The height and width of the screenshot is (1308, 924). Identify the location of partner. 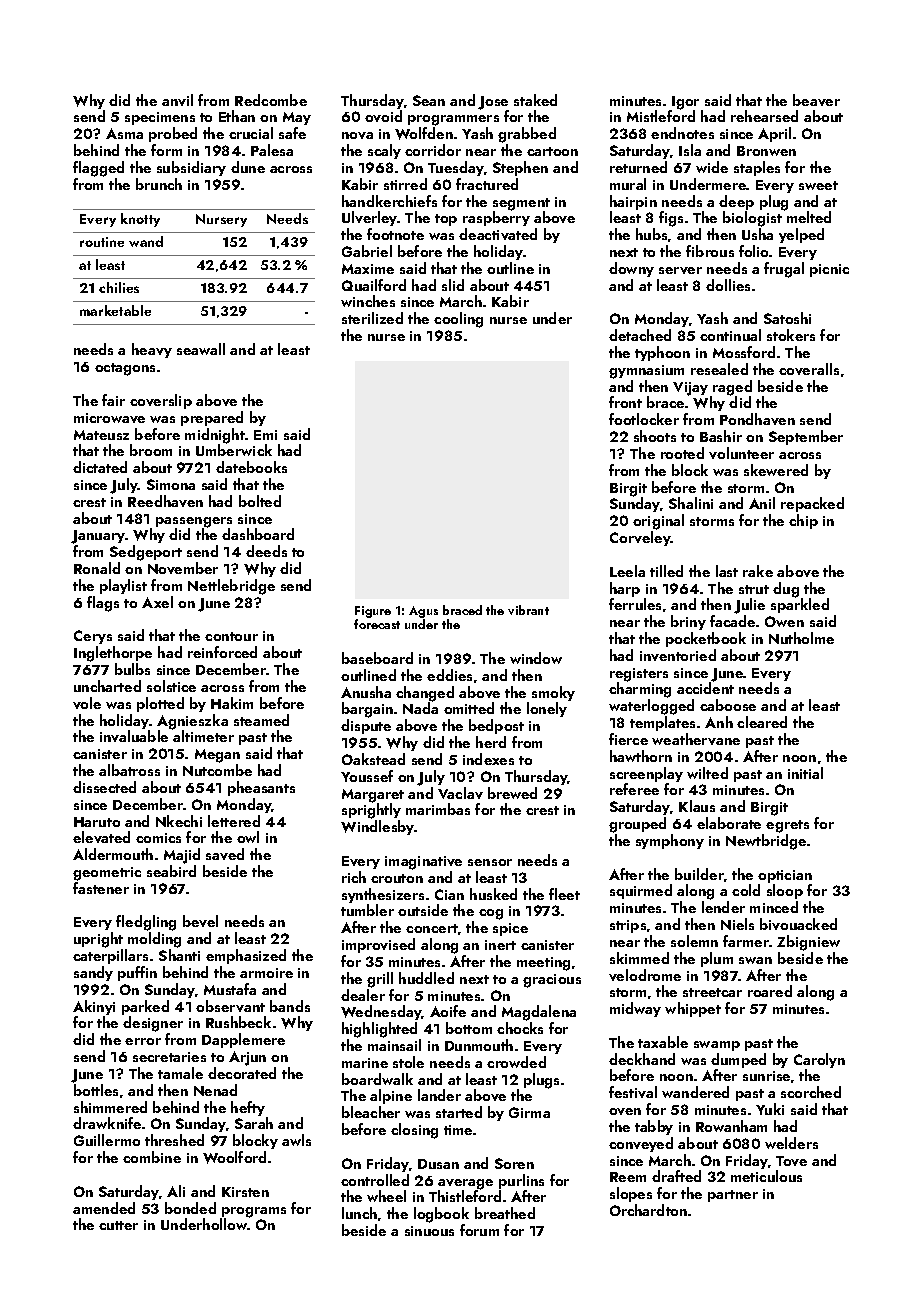
(733, 1196).
